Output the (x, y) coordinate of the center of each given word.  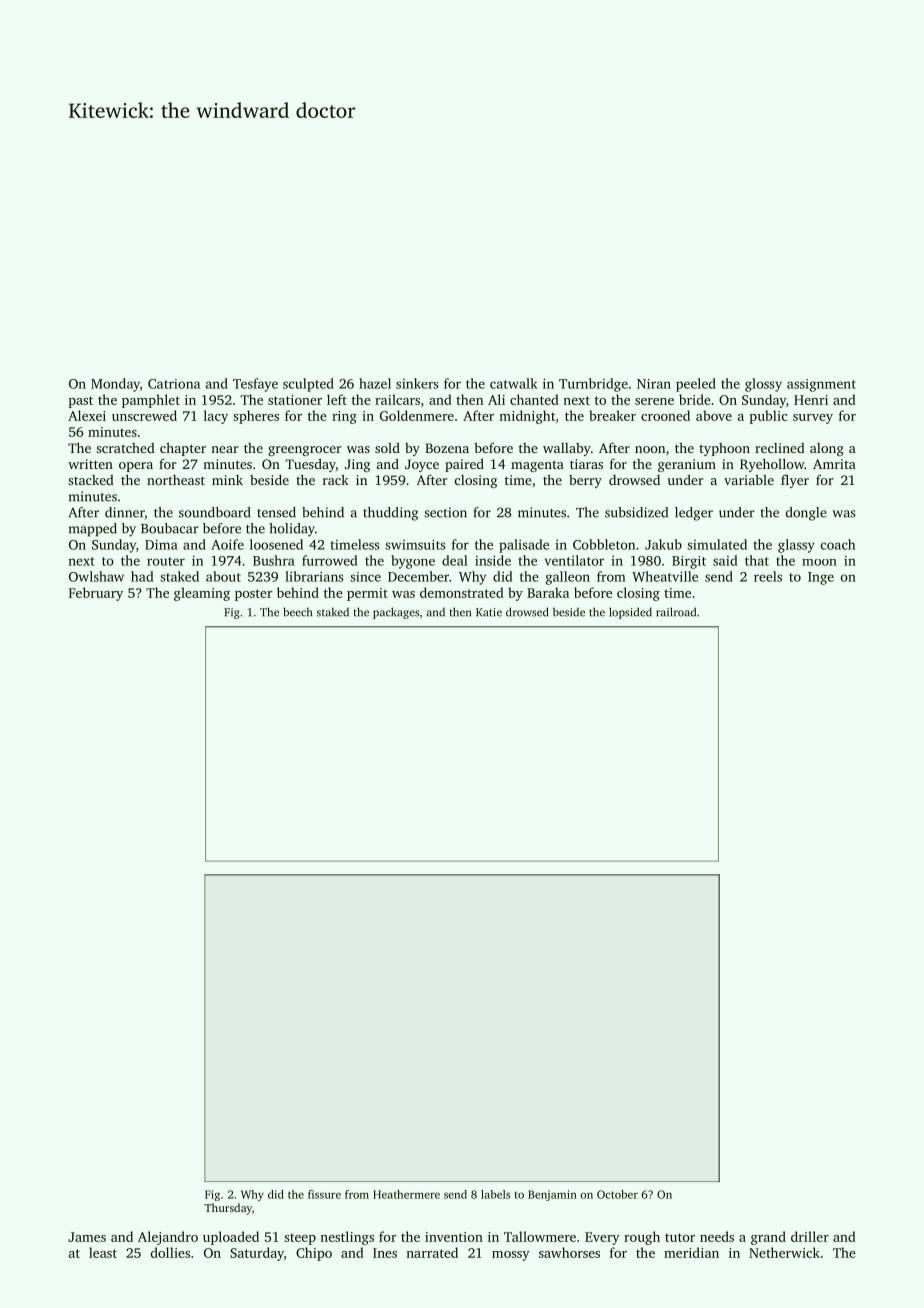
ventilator (574, 560)
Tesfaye (255, 385)
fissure (324, 1194)
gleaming (202, 594)
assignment (821, 385)
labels (495, 1194)
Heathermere (406, 1194)
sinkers (417, 383)
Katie (489, 612)
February (96, 594)
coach (838, 544)
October (617, 1194)
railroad (676, 612)
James (87, 1237)
